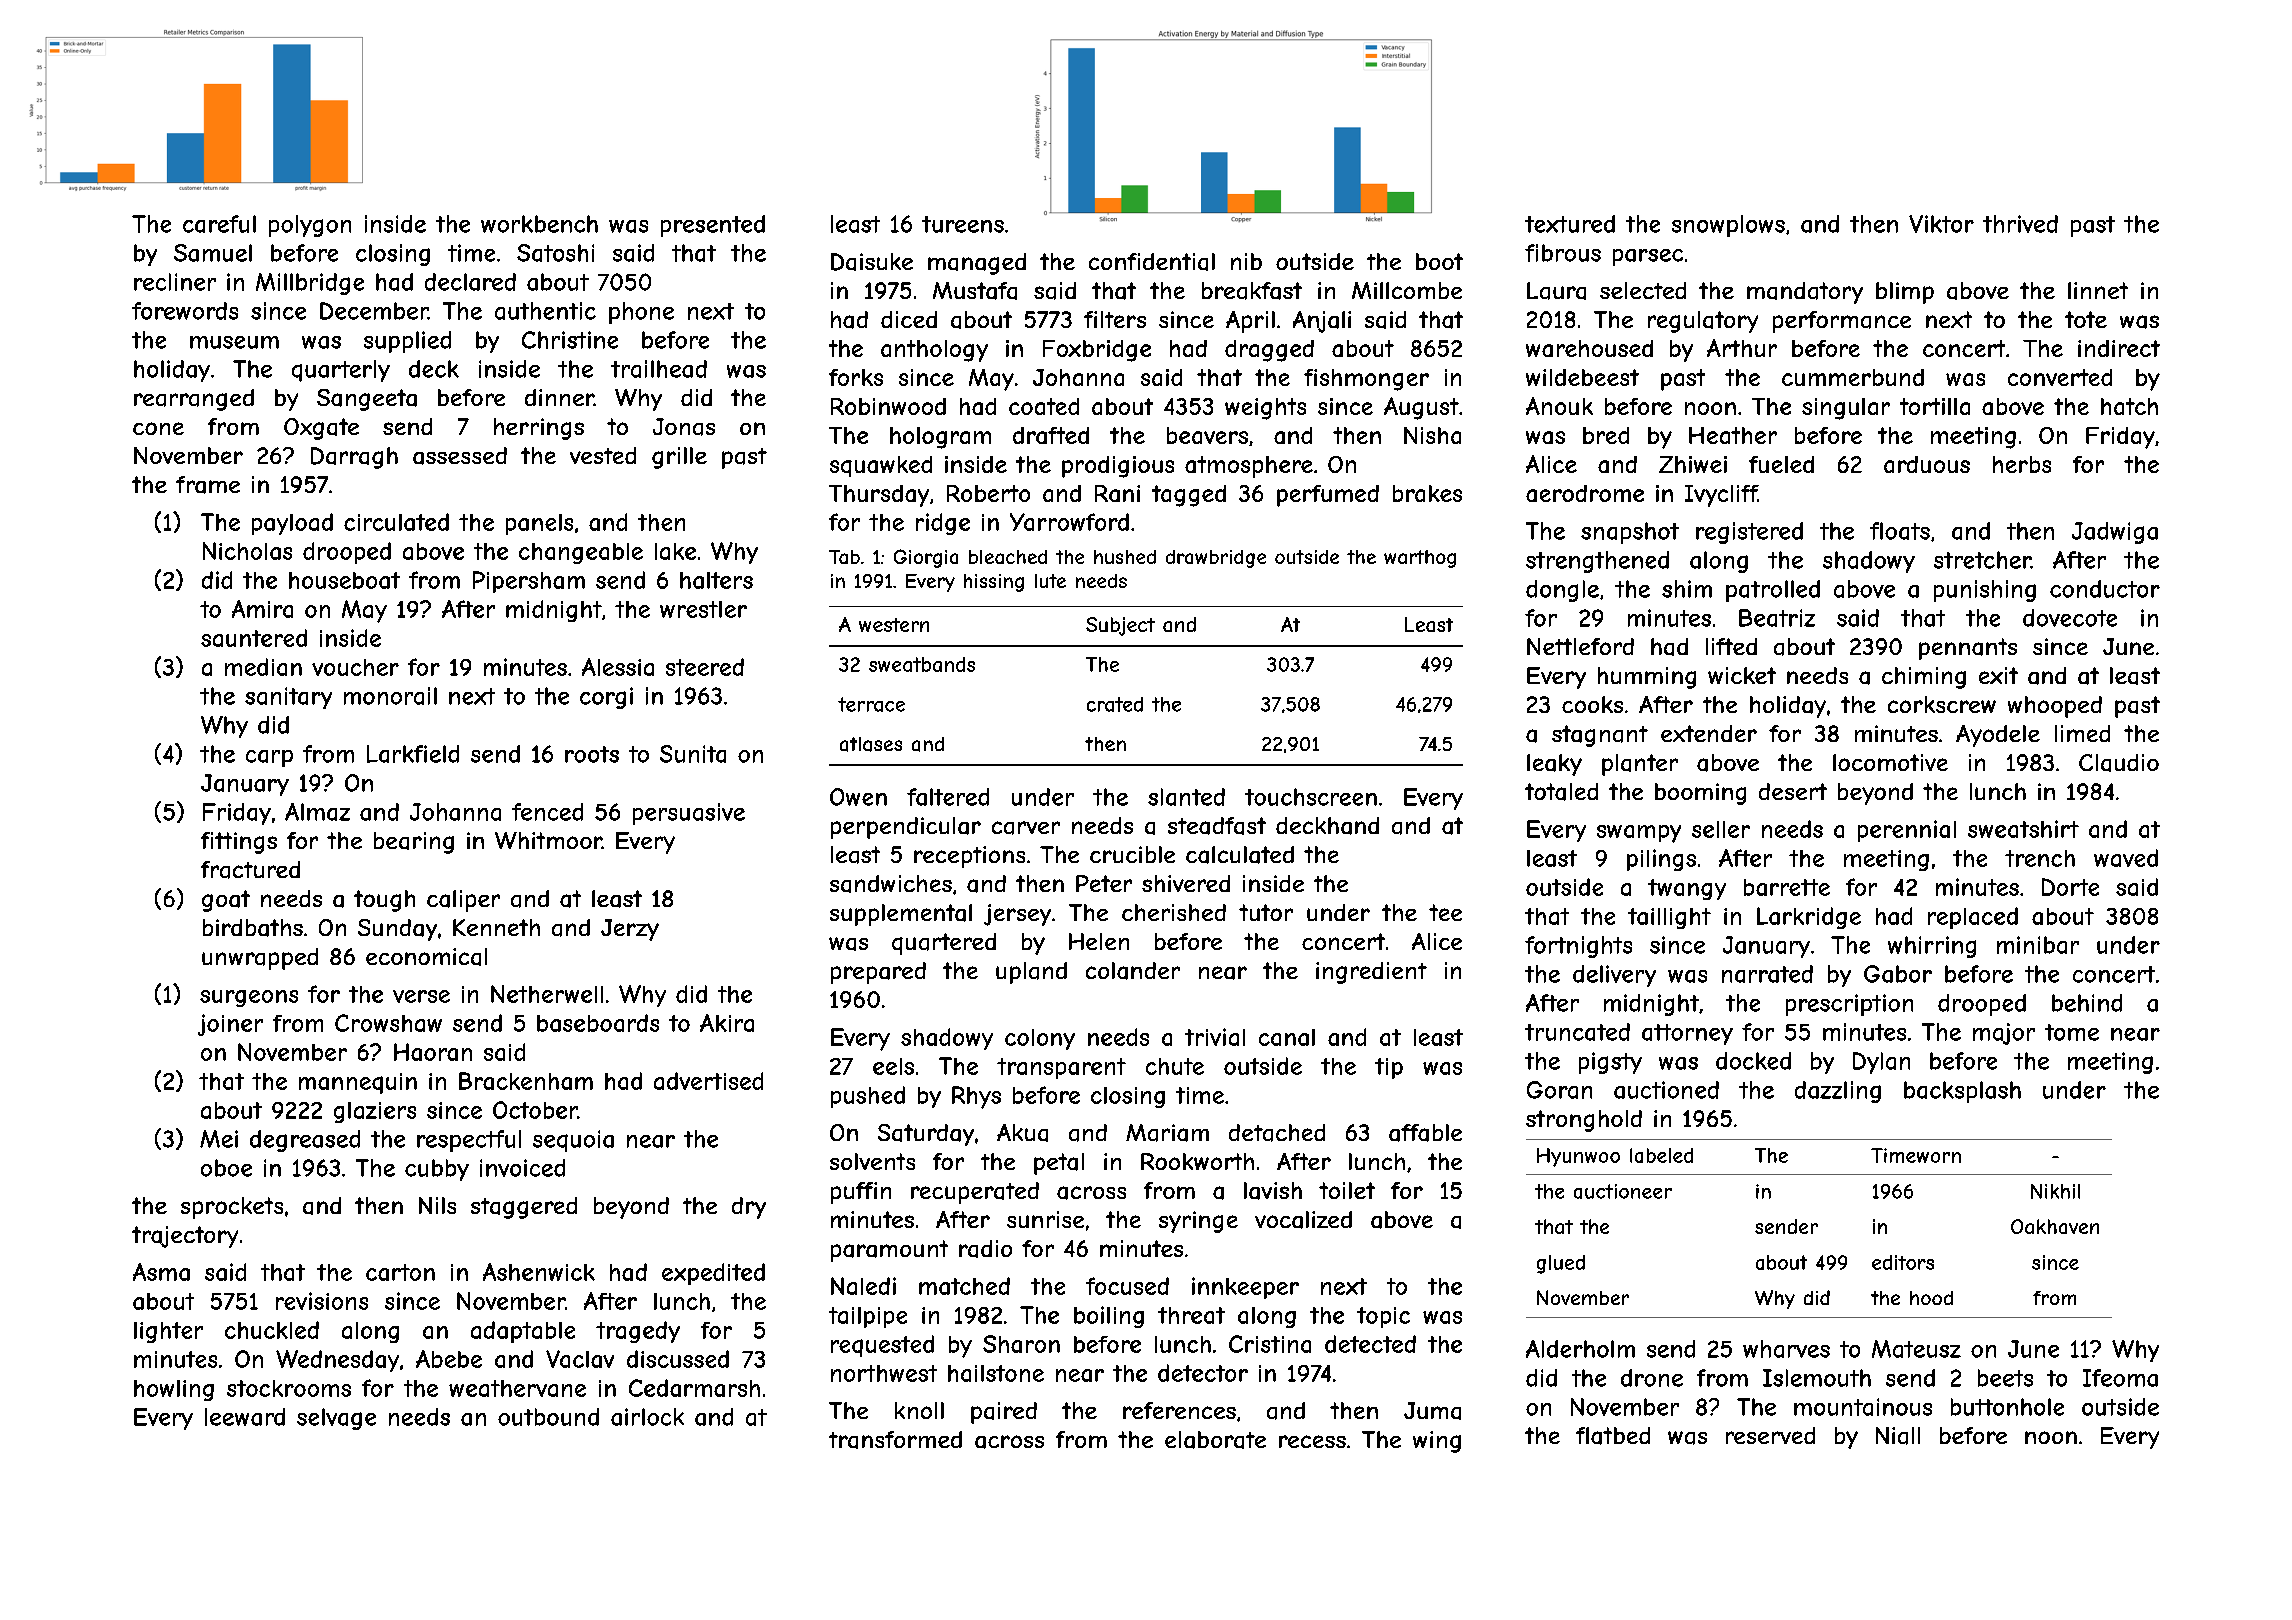 Image resolution: width=2292 pixels, height=1620 pixels. I want to click on mandatory, so click(1805, 293).
